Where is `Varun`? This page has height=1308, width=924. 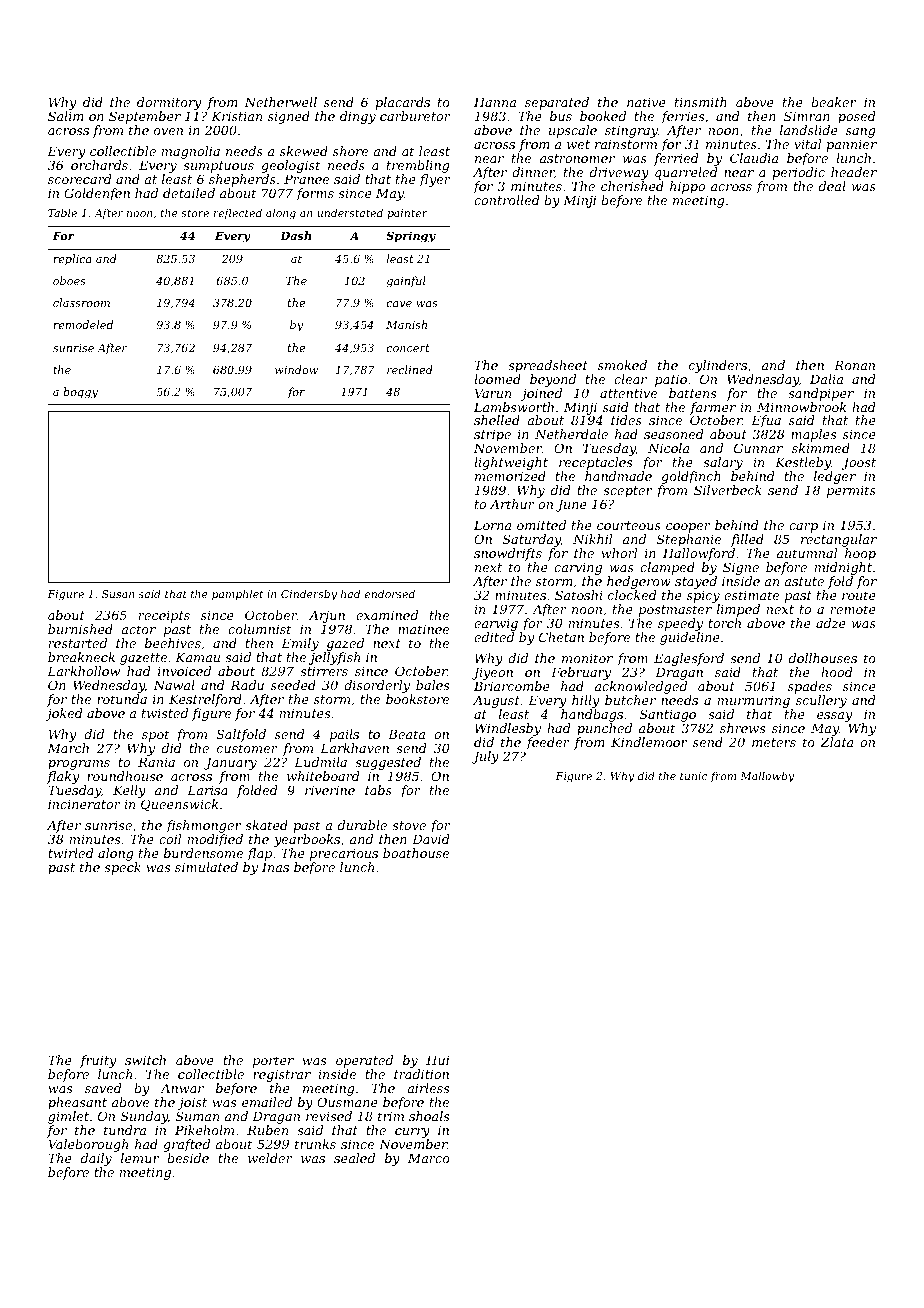
Varun is located at coordinates (493, 393).
